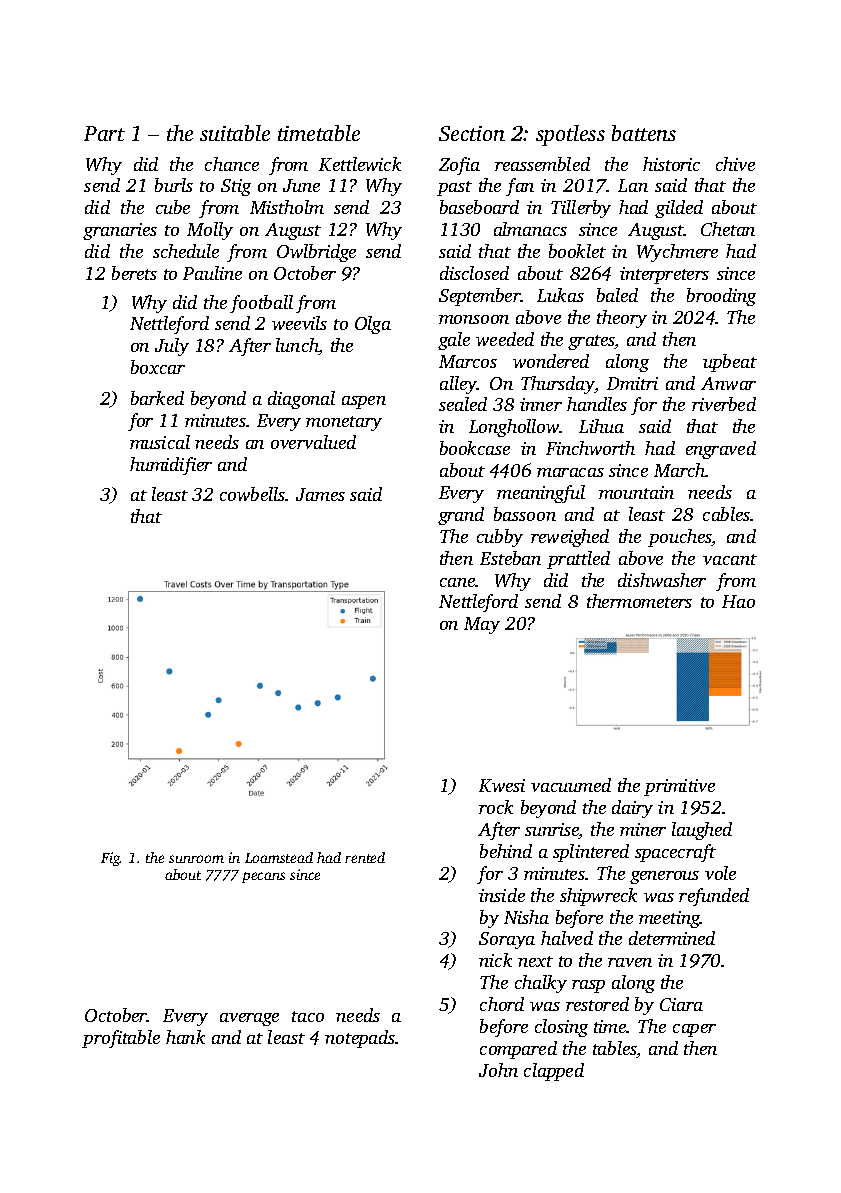  What do you see at coordinates (287, 207) in the image?
I see `Mistholm` at bounding box center [287, 207].
